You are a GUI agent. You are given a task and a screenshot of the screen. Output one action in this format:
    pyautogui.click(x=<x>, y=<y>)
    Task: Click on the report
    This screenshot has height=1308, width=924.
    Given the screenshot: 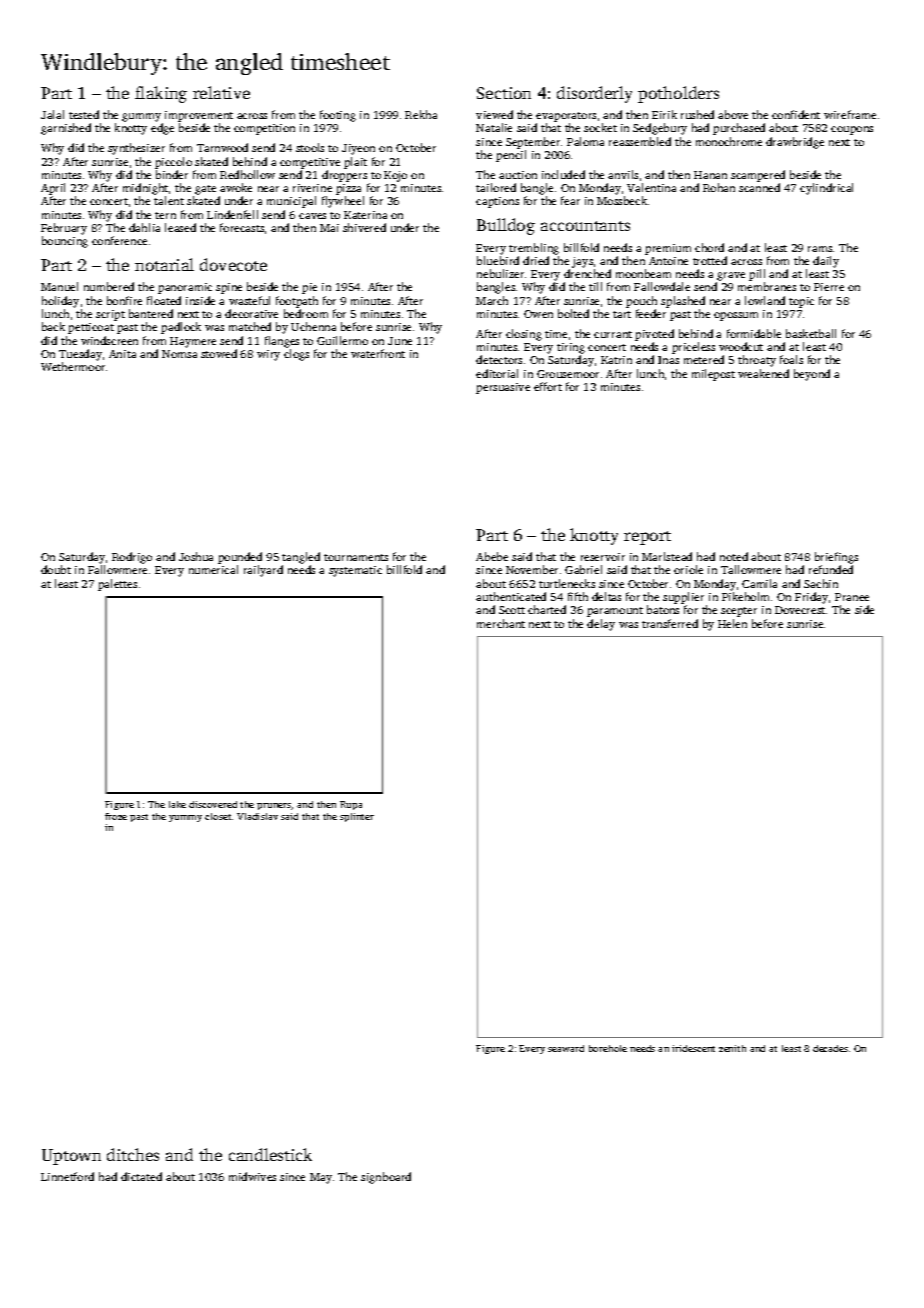 What is the action you would take?
    pyautogui.click(x=647, y=538)
